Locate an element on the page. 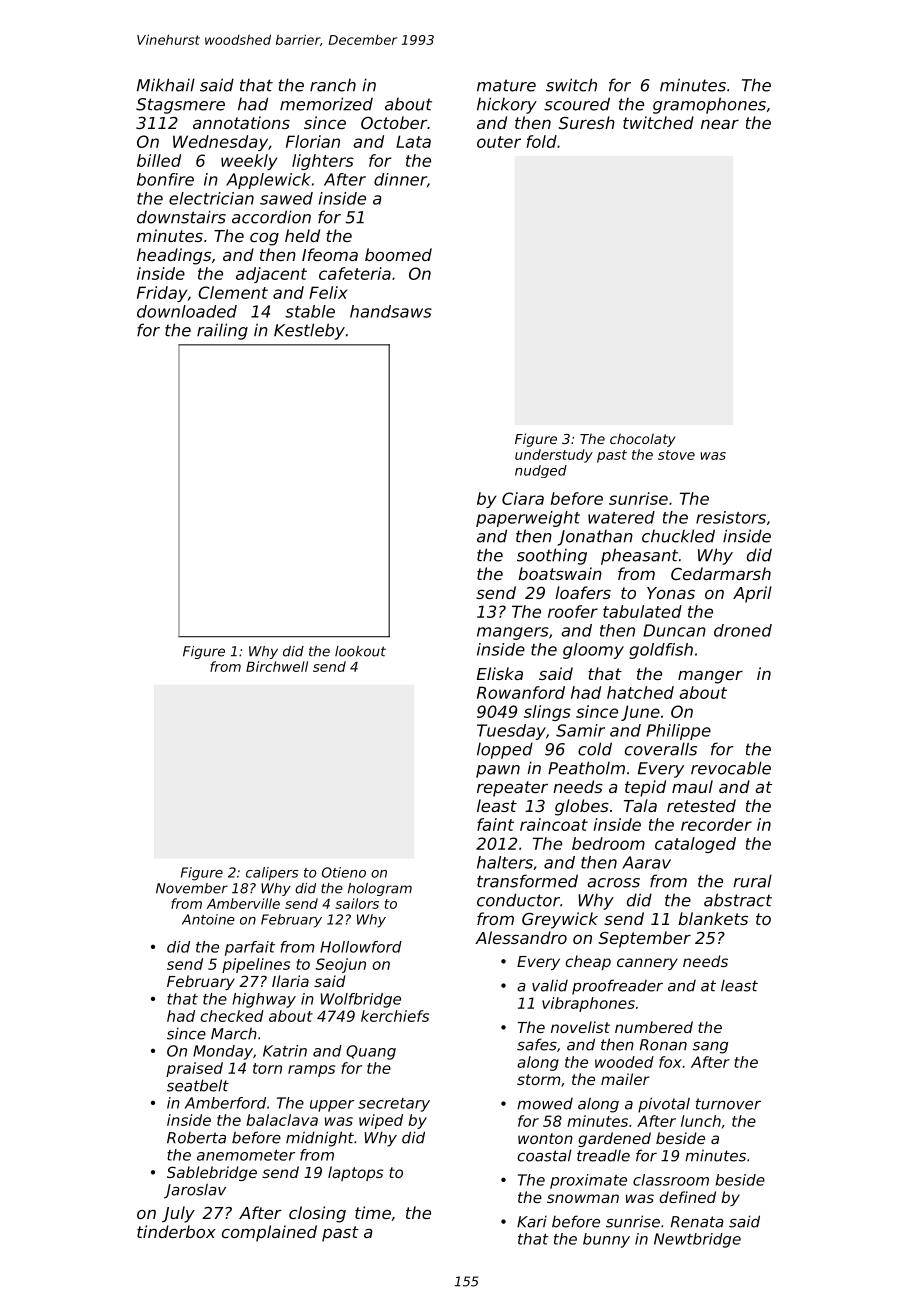 This page has width=908, height=1316. Birchwell is located at coordinates (277, 666).
